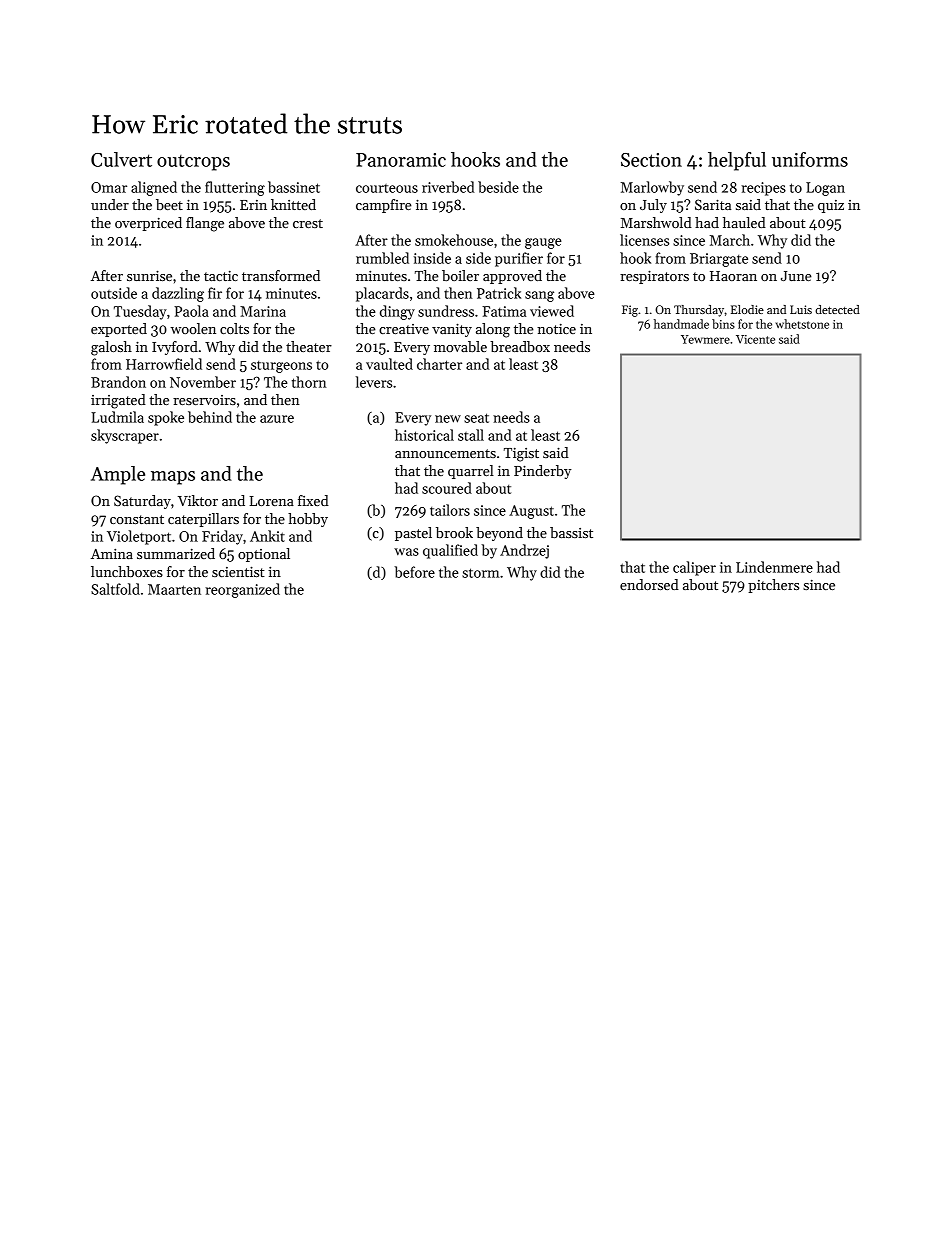 Image resolution: width=952 pixels, height=1233 pixels. I want to click on pitchers, so click(773, 586).
